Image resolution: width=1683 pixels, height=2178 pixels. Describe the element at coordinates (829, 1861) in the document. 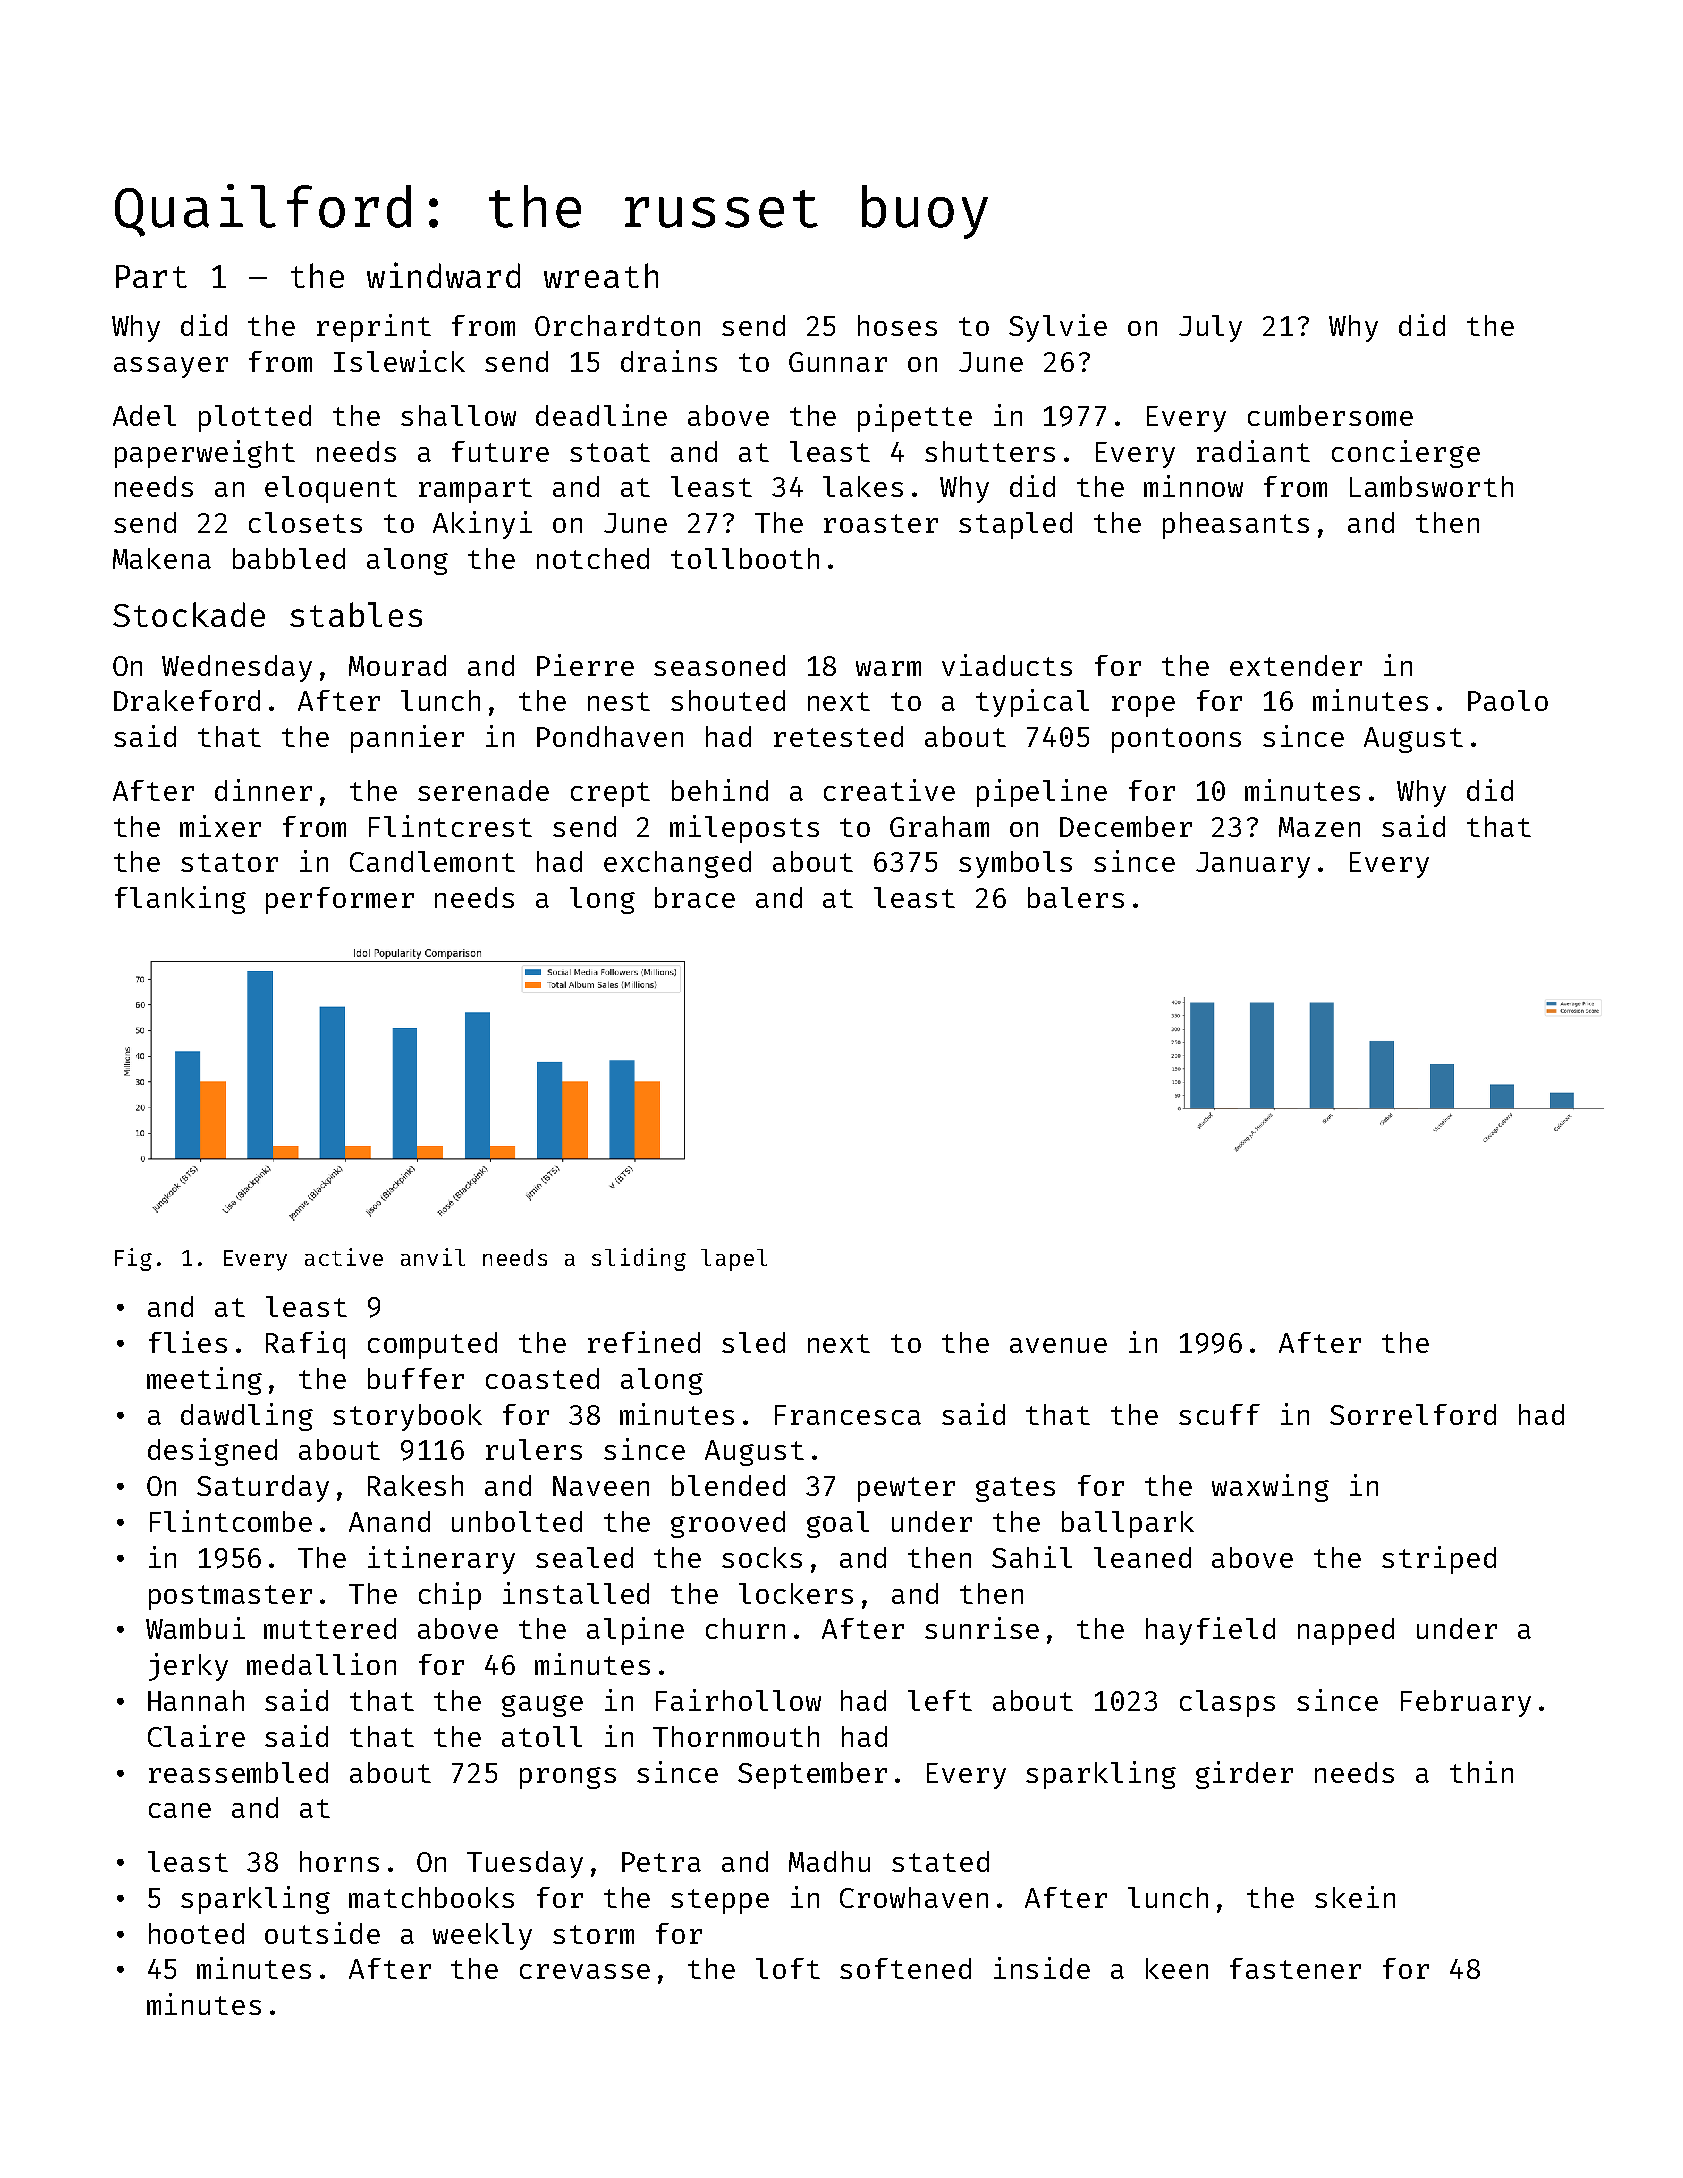

I see `Madhu` at that location.
